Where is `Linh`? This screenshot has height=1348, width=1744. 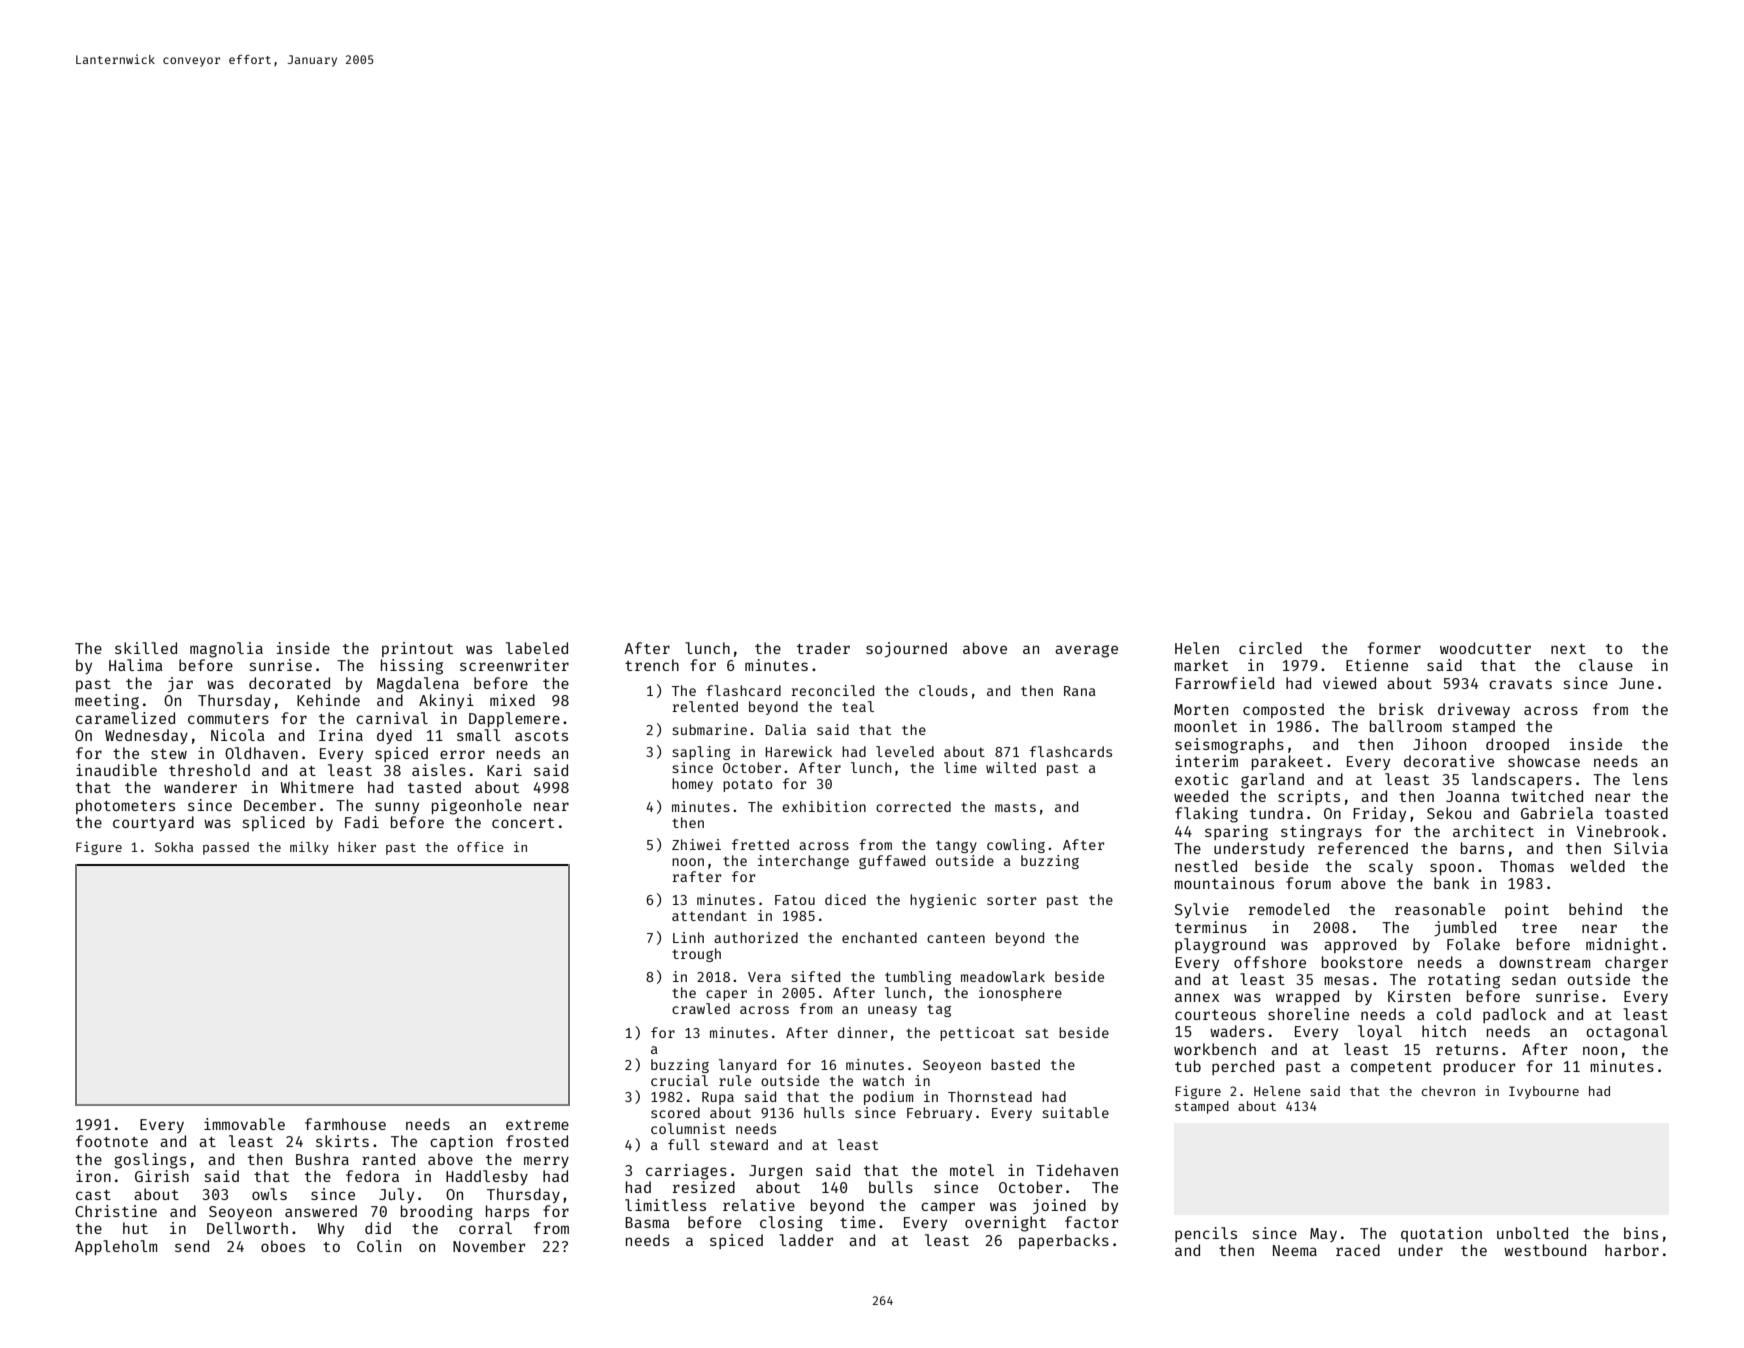
Linh is located at coordinates (688, 937).
